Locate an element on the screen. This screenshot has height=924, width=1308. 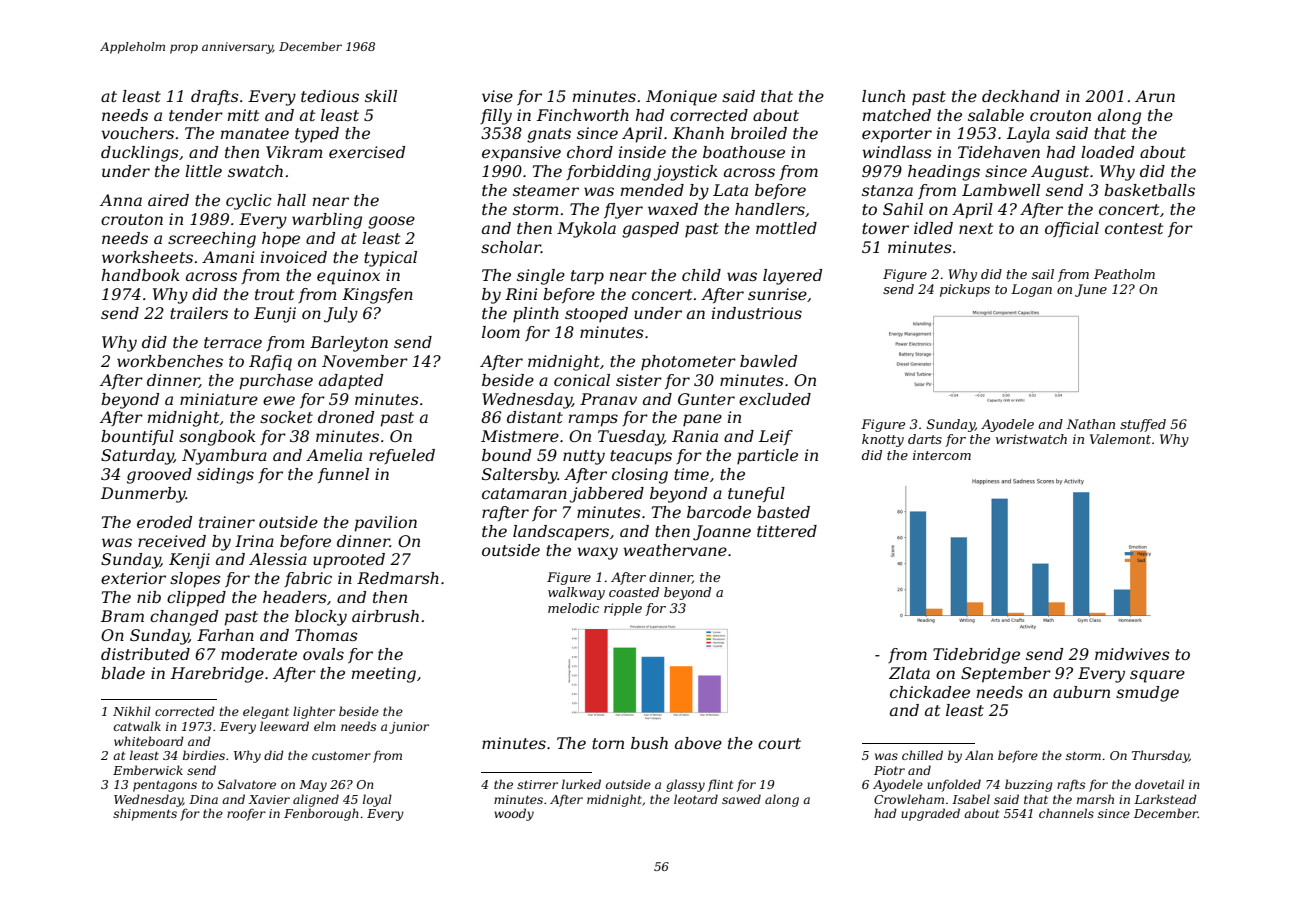
filly is located at coordinates (496, 117).
